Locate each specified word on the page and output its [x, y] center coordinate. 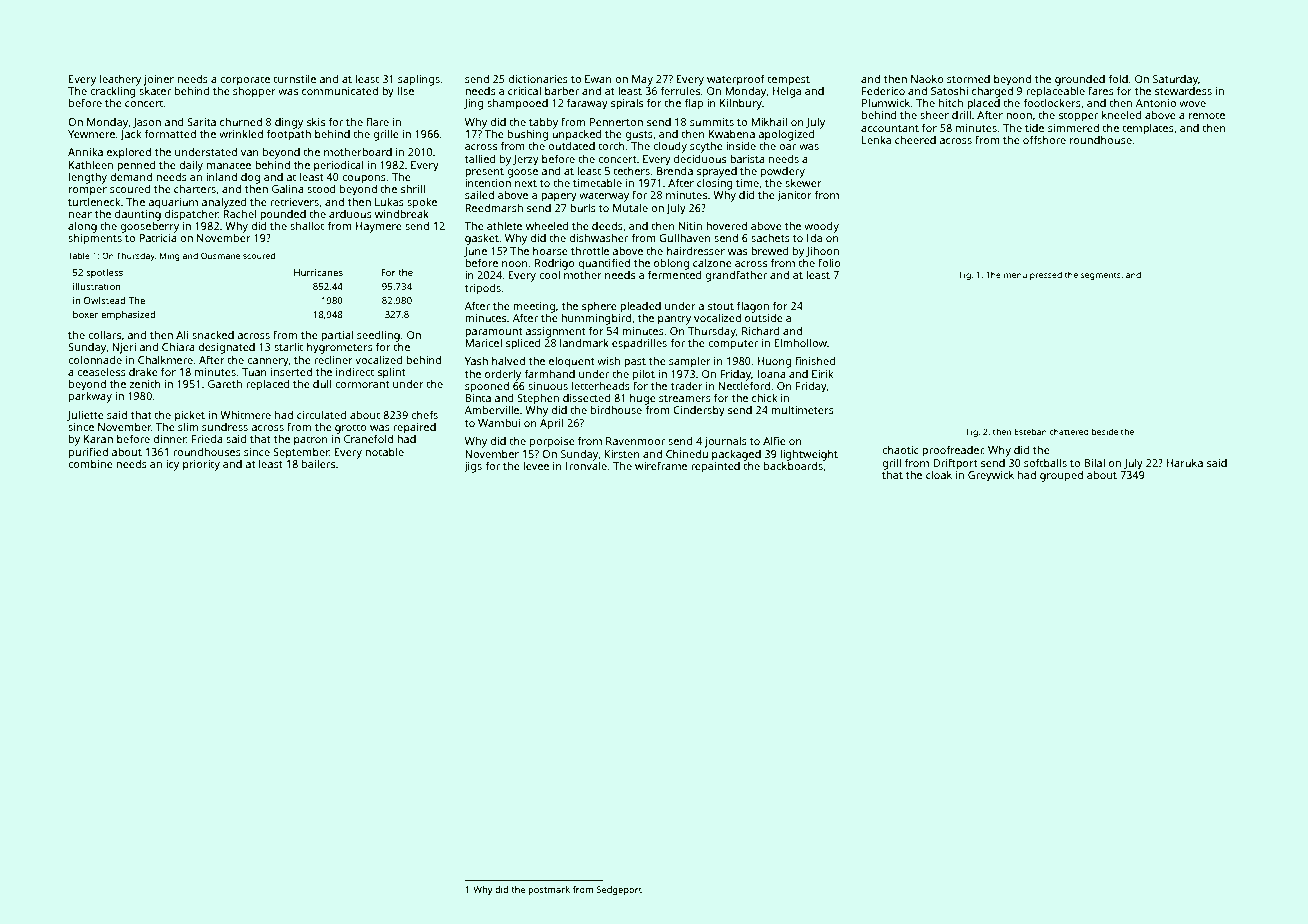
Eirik [822, 374]
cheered [915, 140]
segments [1100, 276]
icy [172, 465]
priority [201, 465]
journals [725, 442]
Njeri [124, 348]
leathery [120, 80]
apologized [787, 135]
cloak [939, 475]
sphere [599, 307]
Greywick [991, 476]
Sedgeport [619, 890]
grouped [1061, 476]
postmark [549, 890]
